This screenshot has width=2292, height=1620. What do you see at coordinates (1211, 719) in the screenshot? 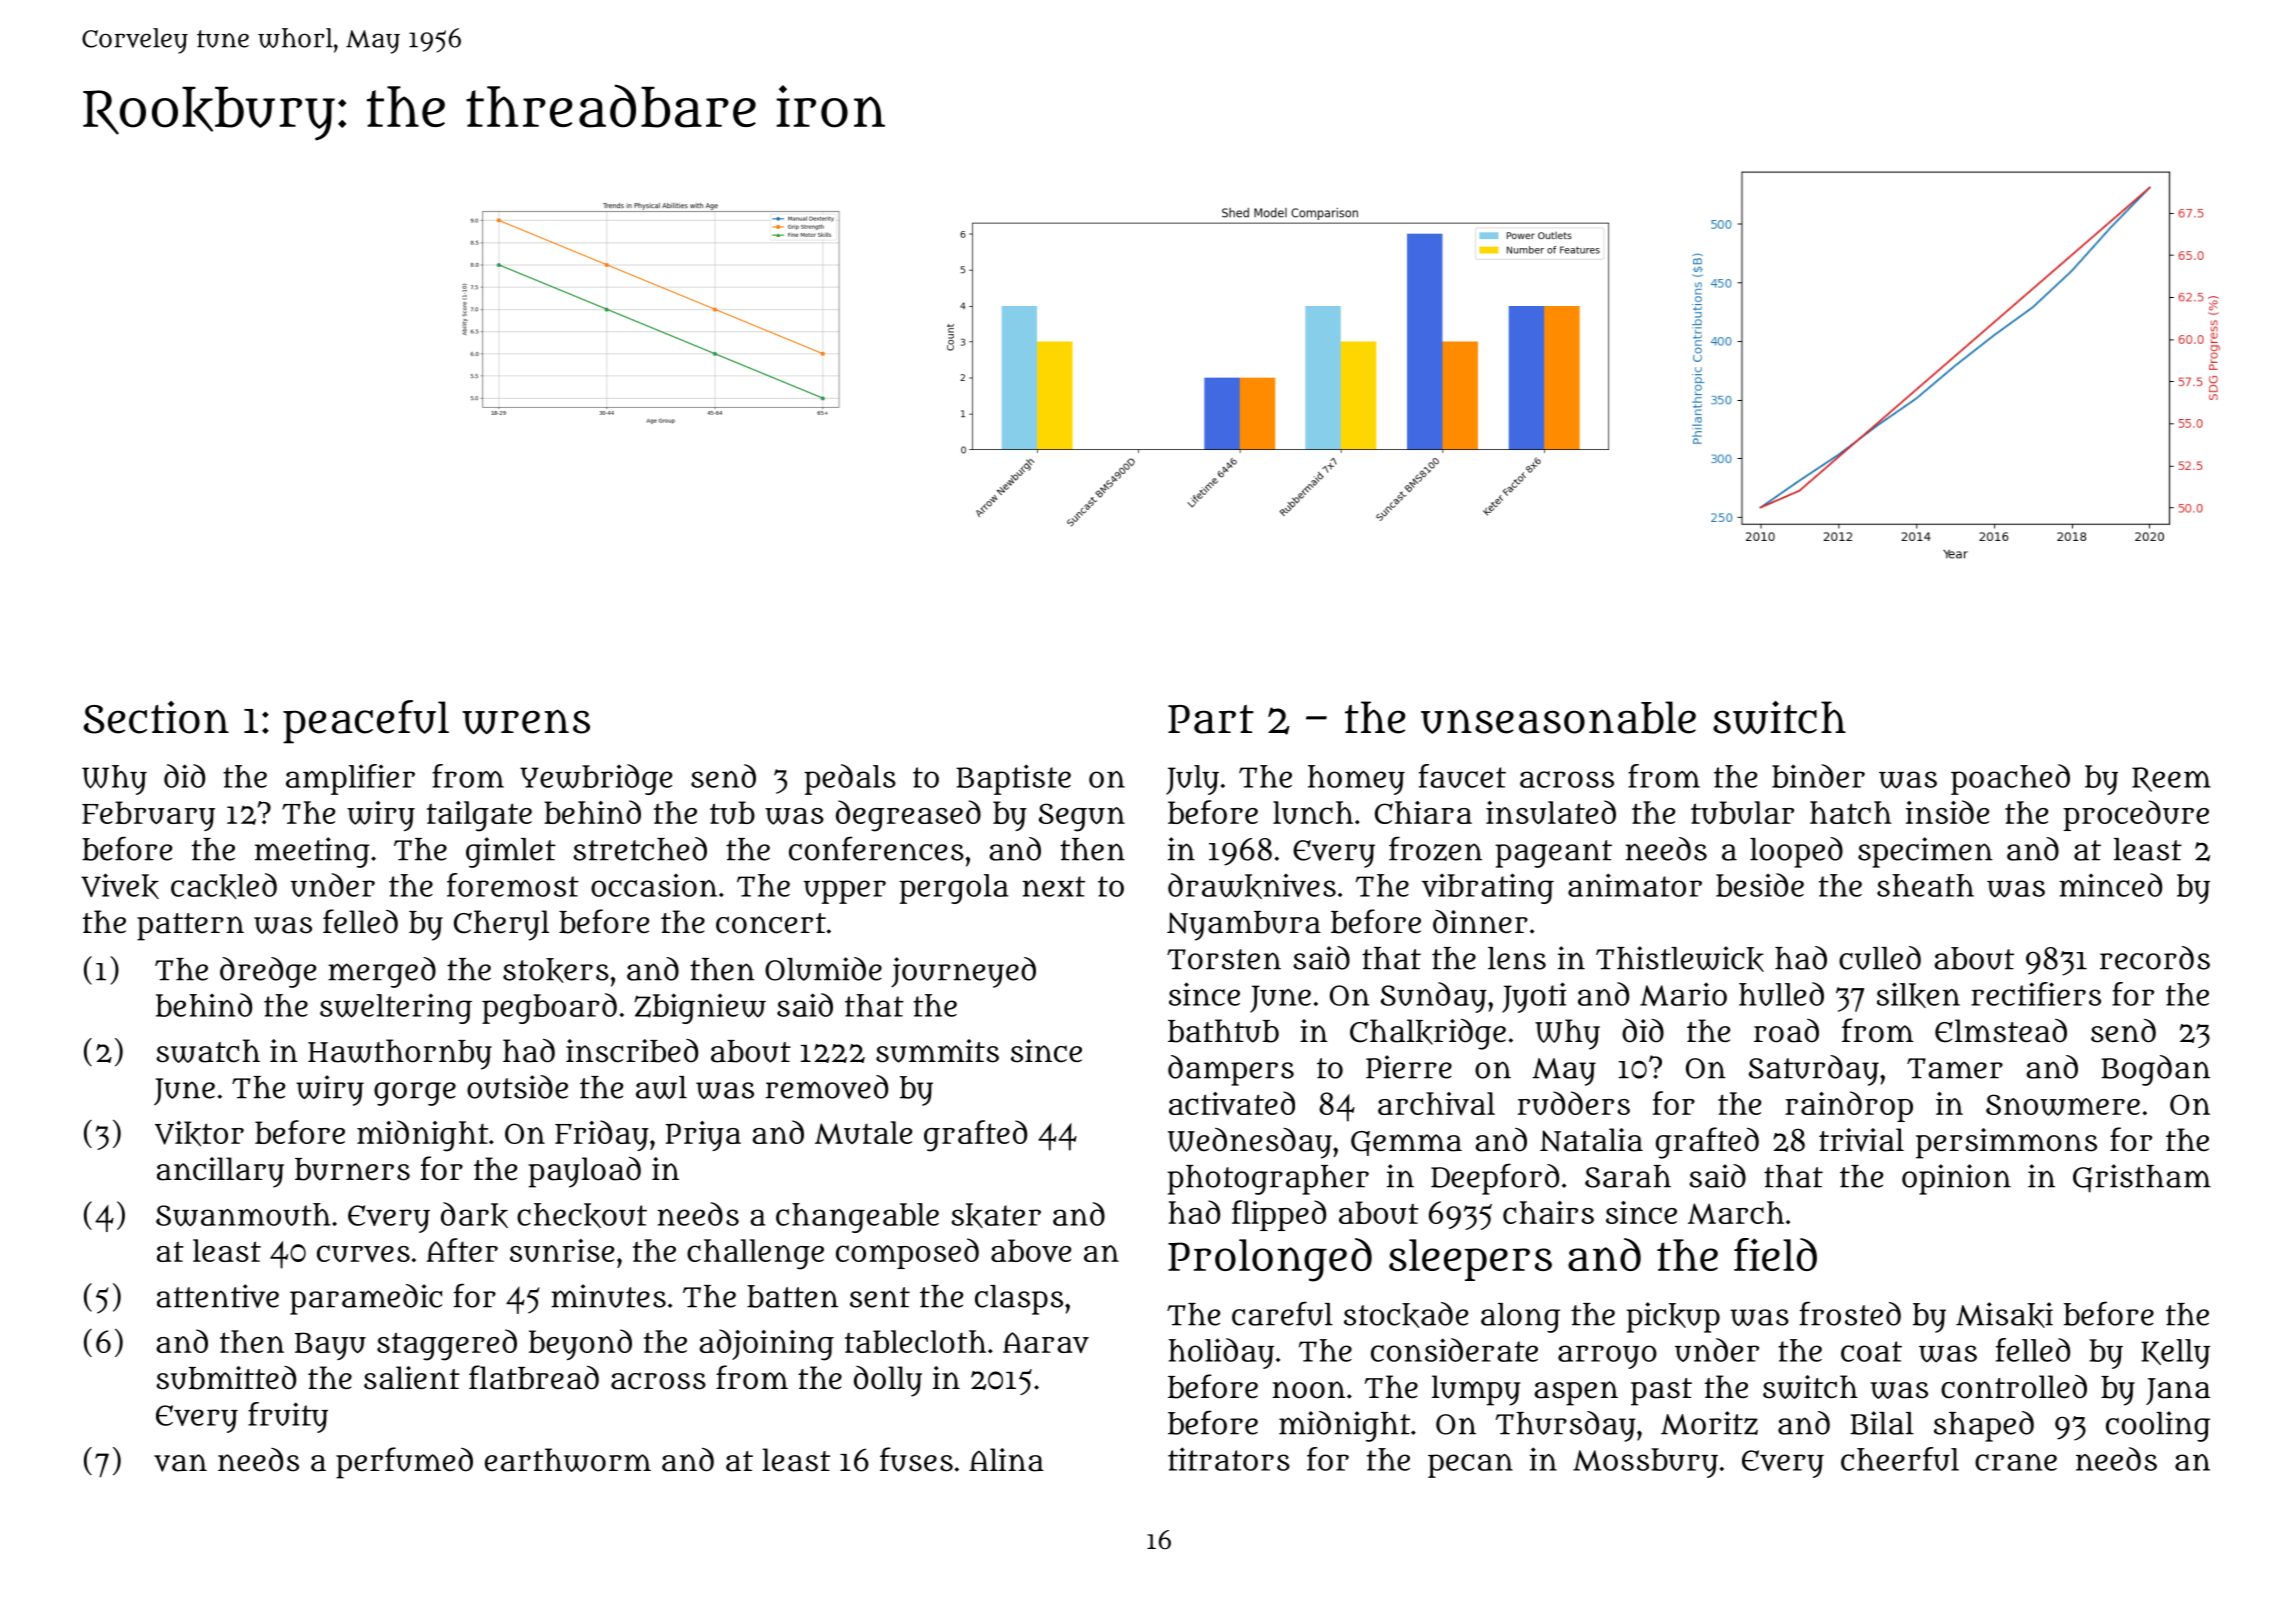
I see `Part` at bounding box center [1211, 719].
